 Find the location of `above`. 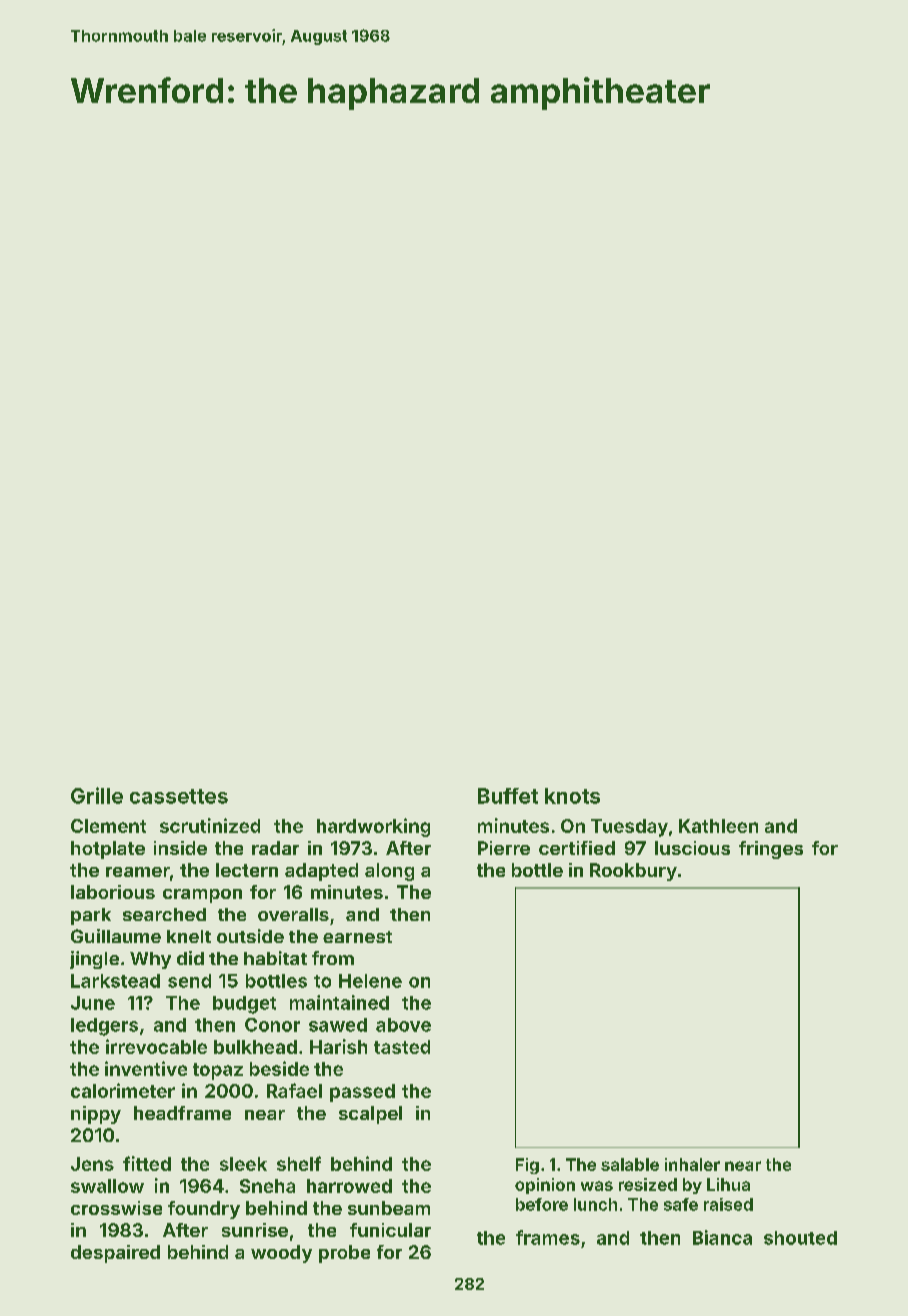

above is located at coordinates (403, 1025).
